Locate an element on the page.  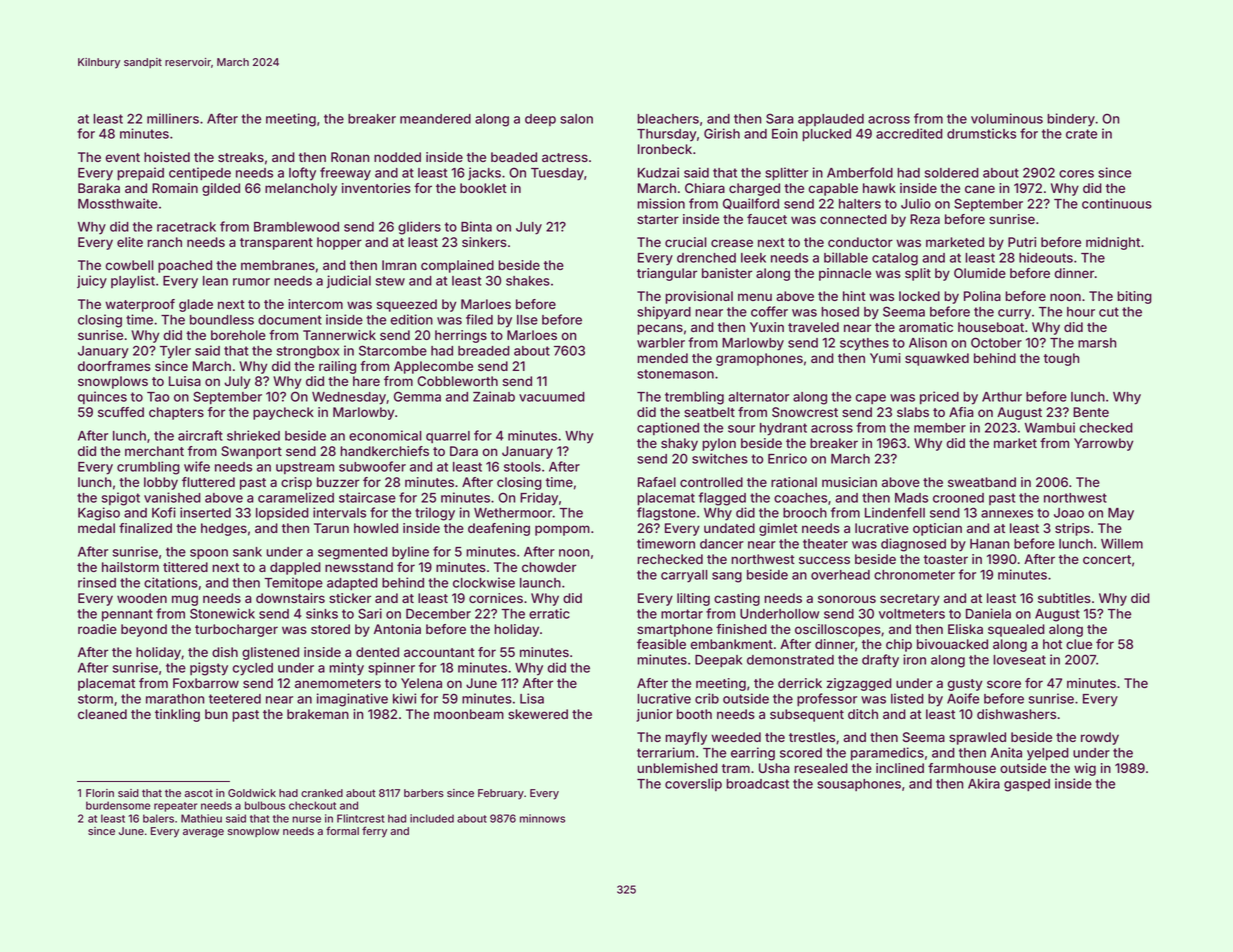
Olumide is located at coordinates (980, 273).
